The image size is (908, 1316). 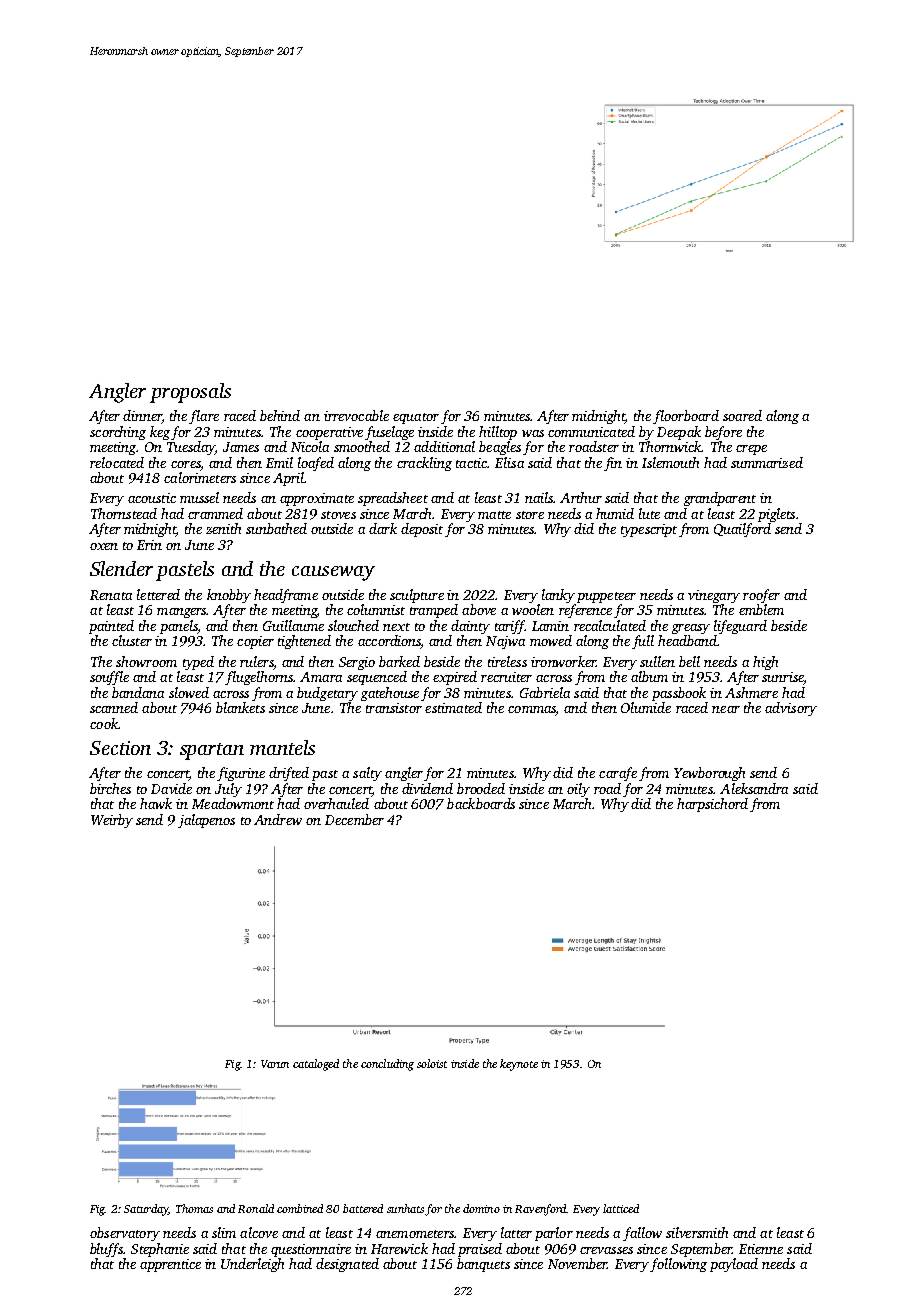 I want to click on harpsichord, so click(x=712, y=805).
